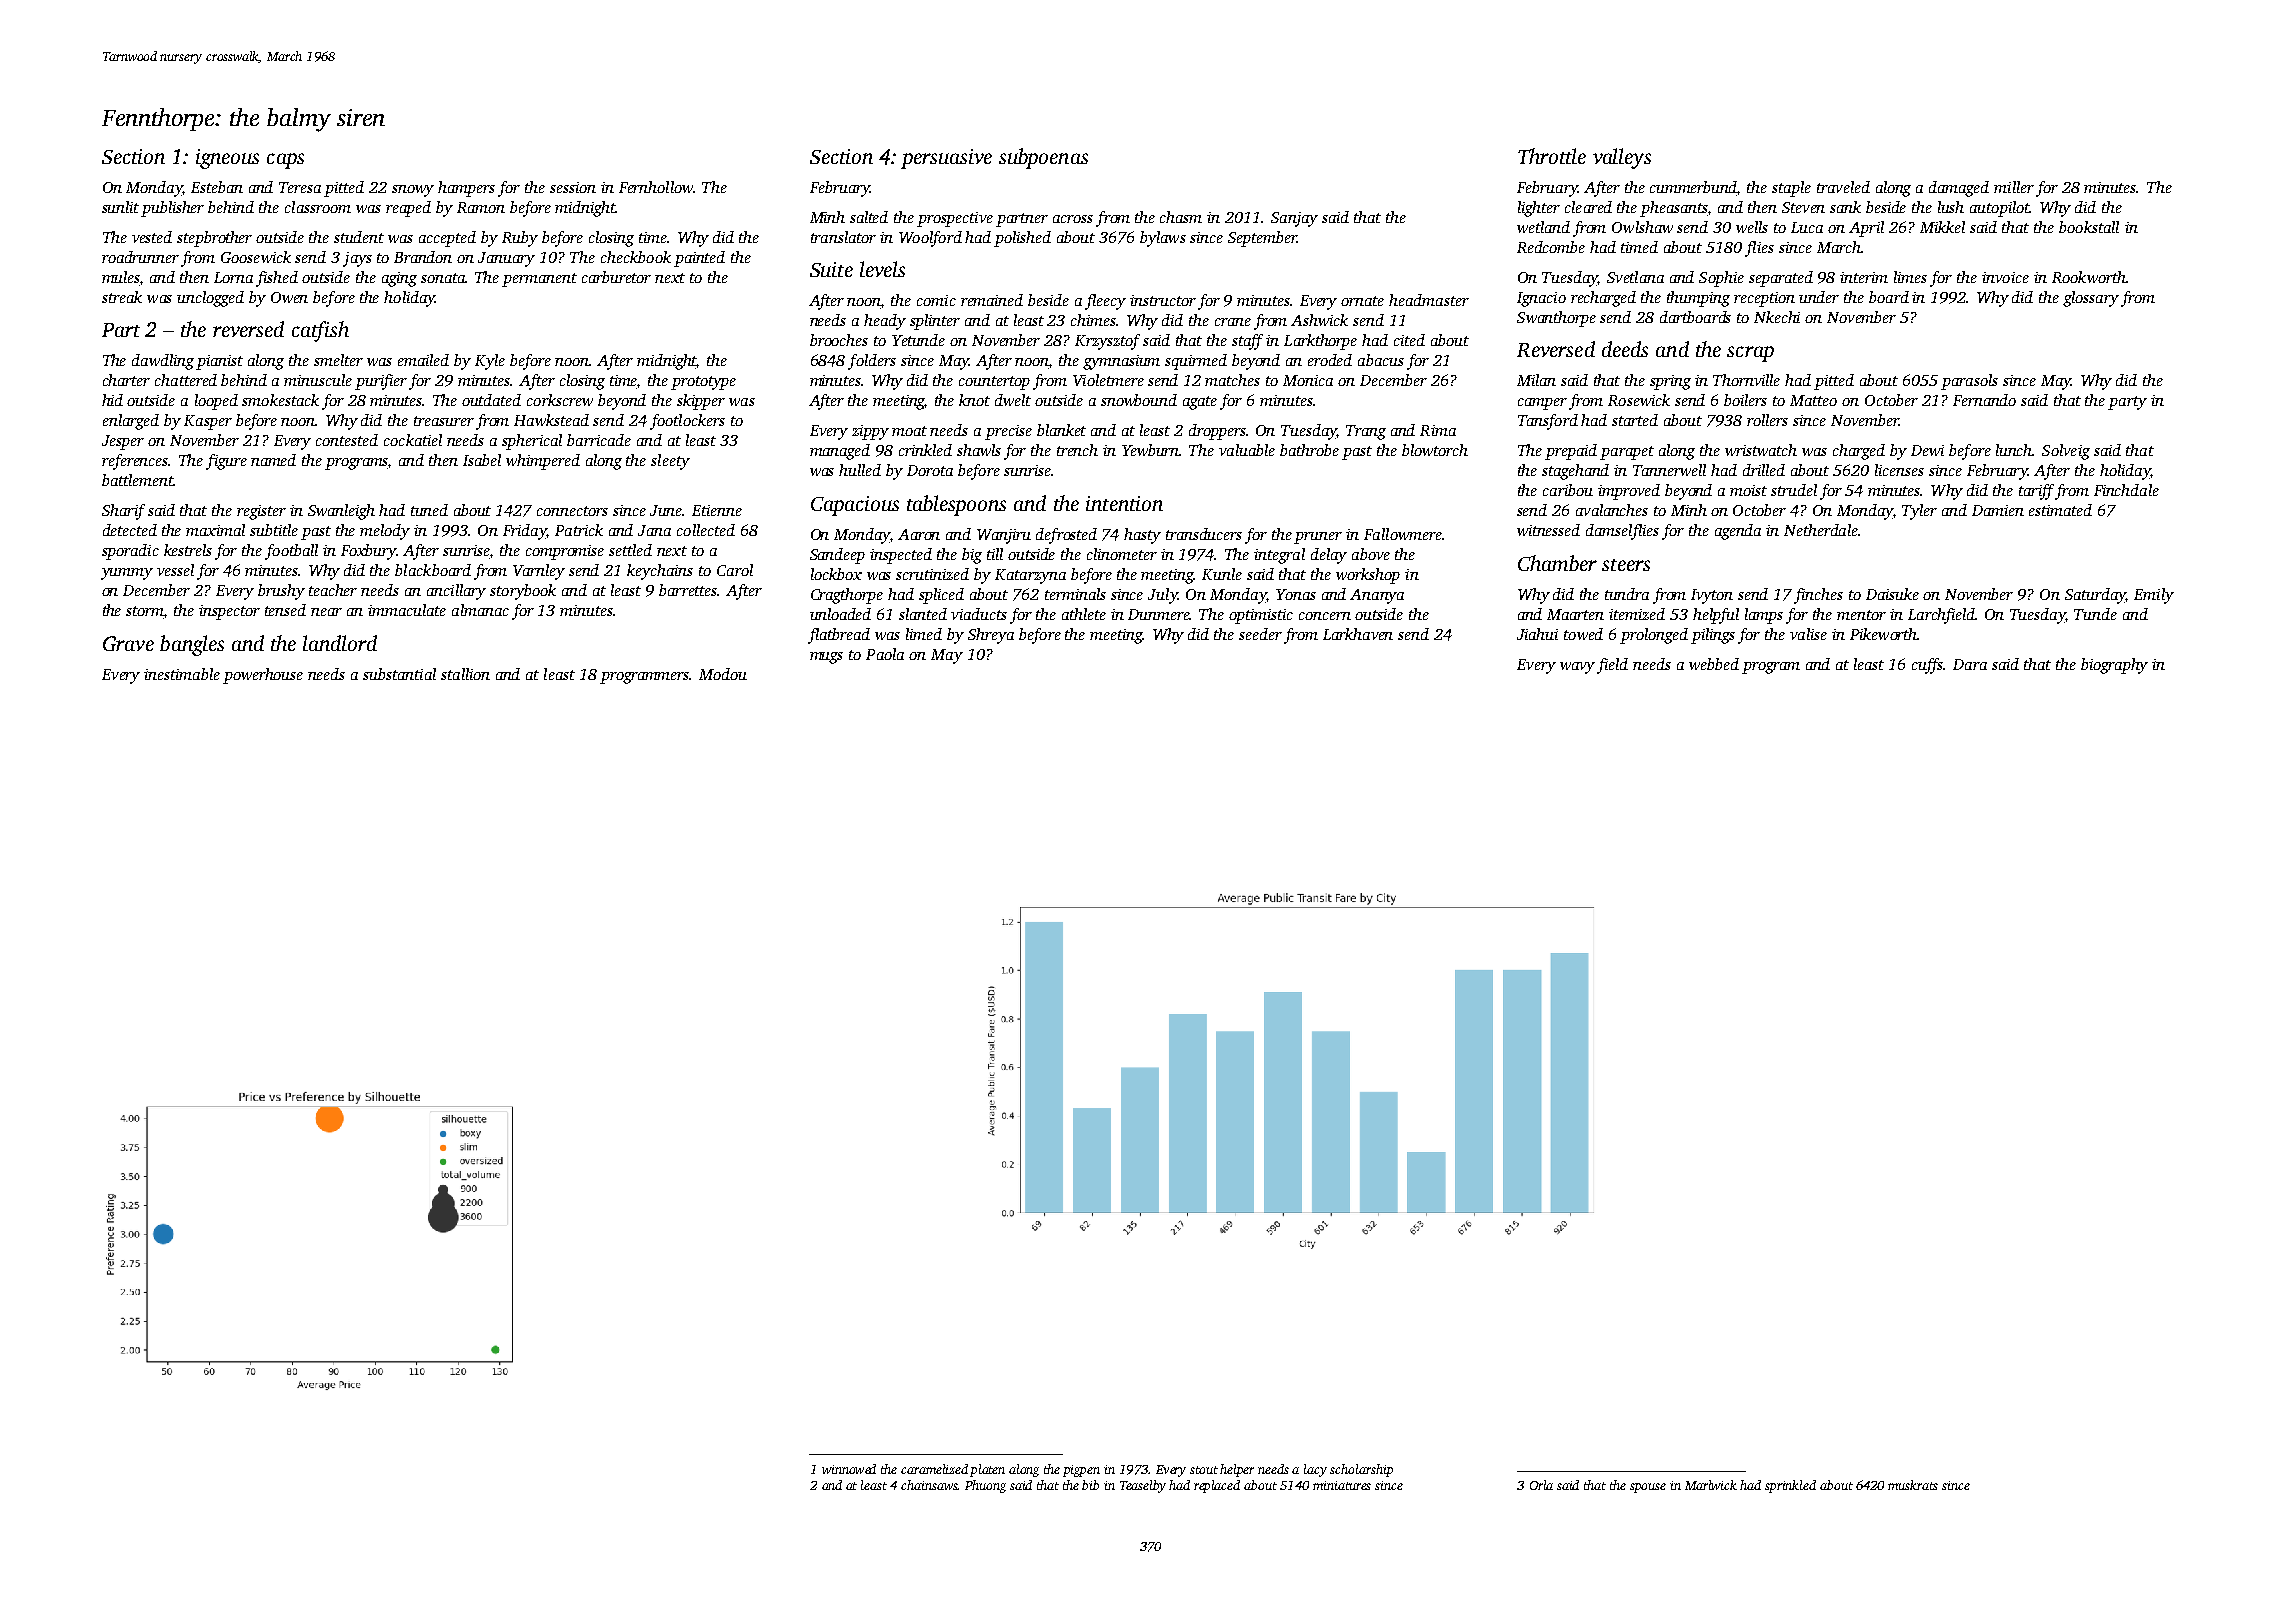 Image resolution: width=2279 pixels, height=1611 pixels. I want to click on caramelized, so click(934, 1469).
